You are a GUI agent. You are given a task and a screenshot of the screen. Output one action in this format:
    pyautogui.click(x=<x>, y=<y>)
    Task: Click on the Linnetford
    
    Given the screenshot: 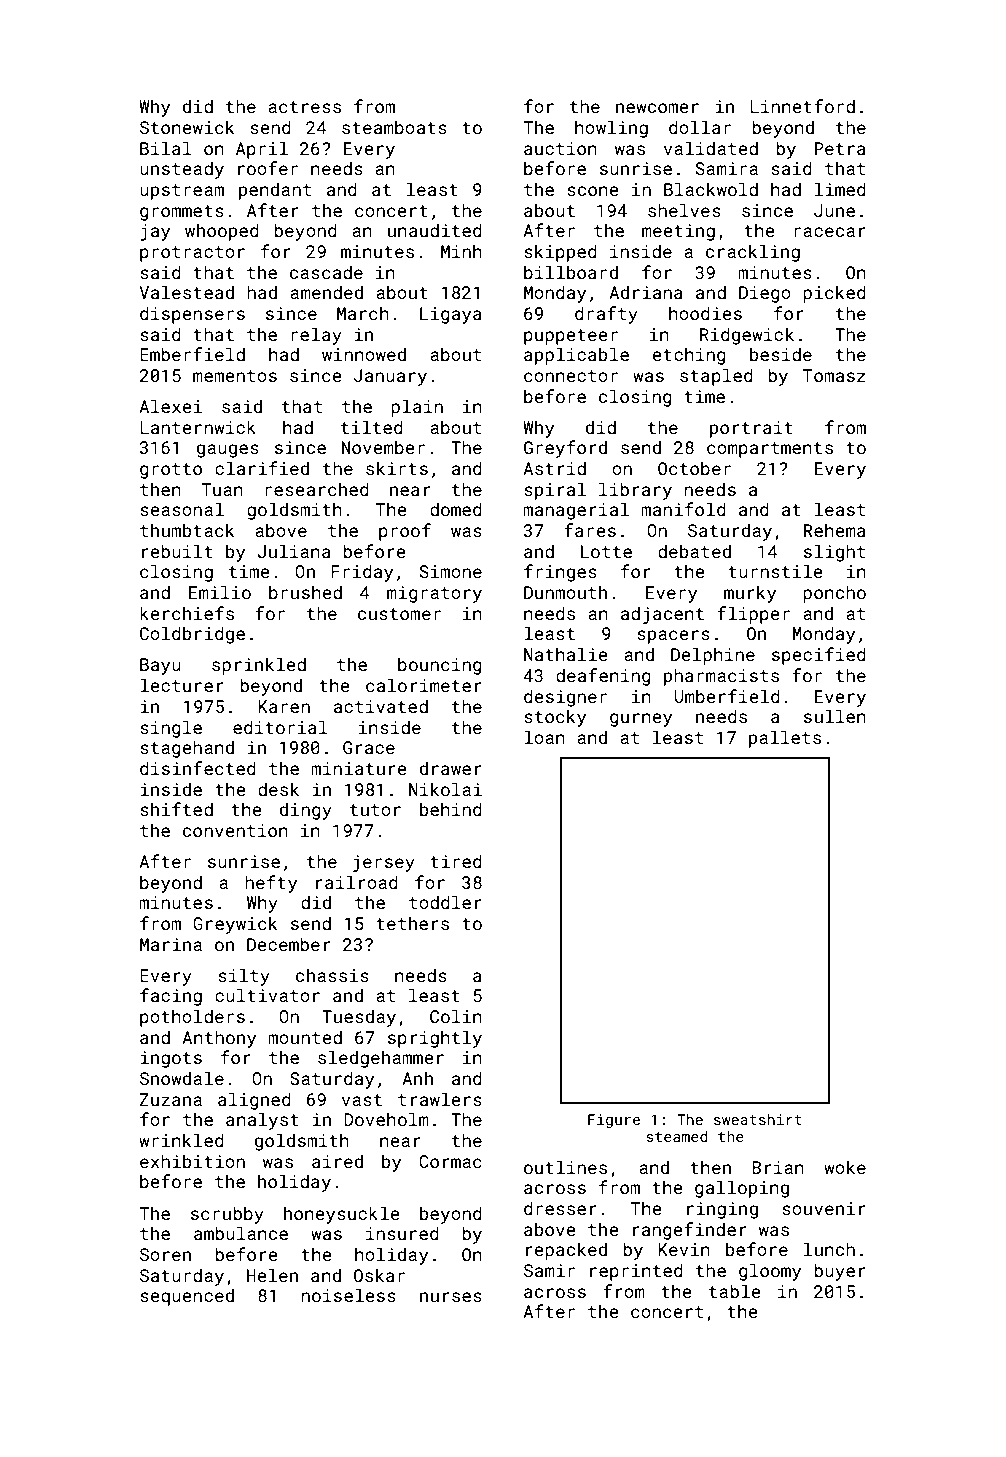 What is the action you would take?
    pyautogui.click(x=802, y=106)
